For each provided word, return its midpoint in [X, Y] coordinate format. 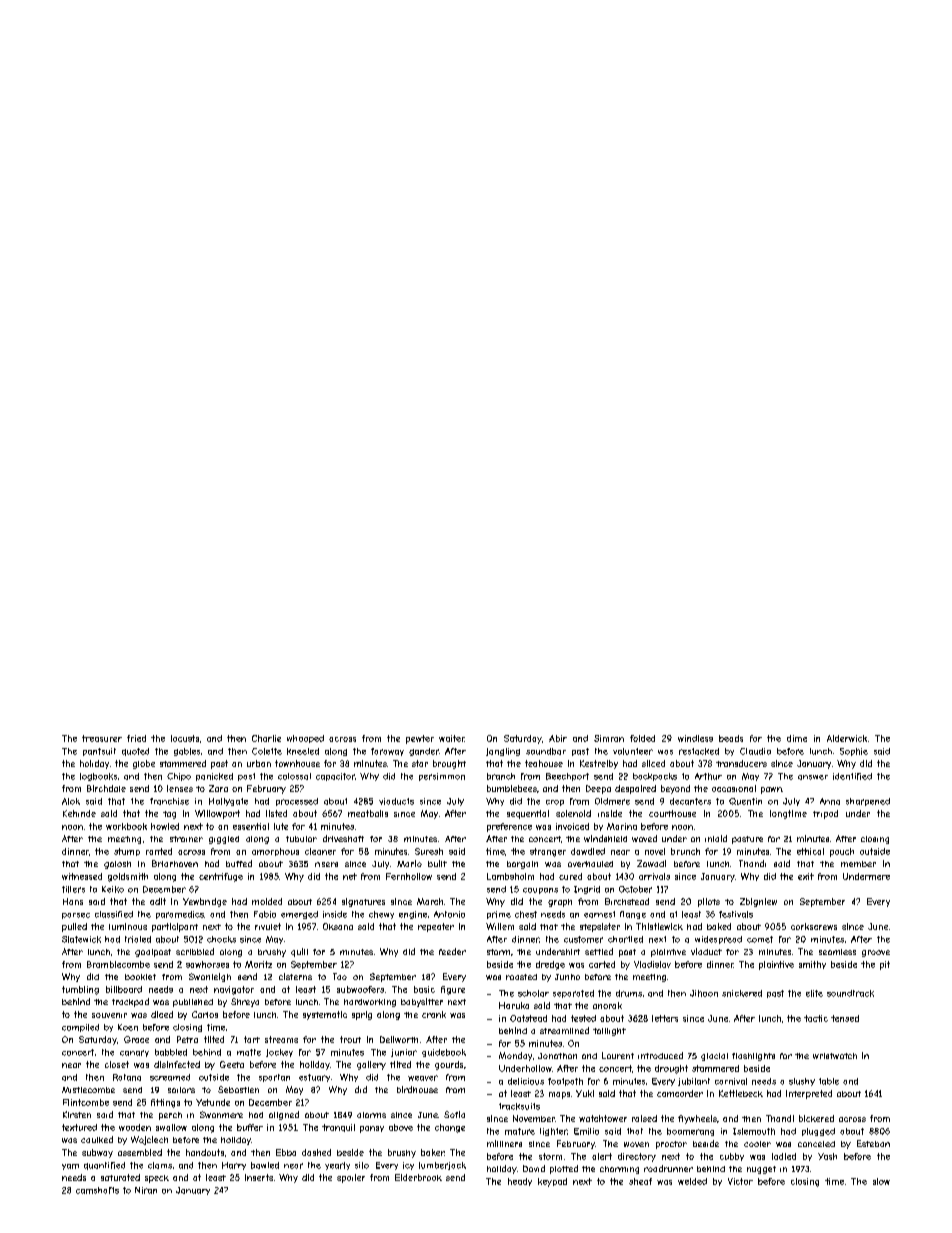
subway [97, 1153]
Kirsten [77, 1114]
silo [362, 1165]
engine [413, 915]
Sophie [854, 752]
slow [881, 1181]
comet [760, 939]
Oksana [338, 926]
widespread [718, 940]
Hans [73, 901]
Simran [609, 738]
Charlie [266, 738]
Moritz [258, 964]
